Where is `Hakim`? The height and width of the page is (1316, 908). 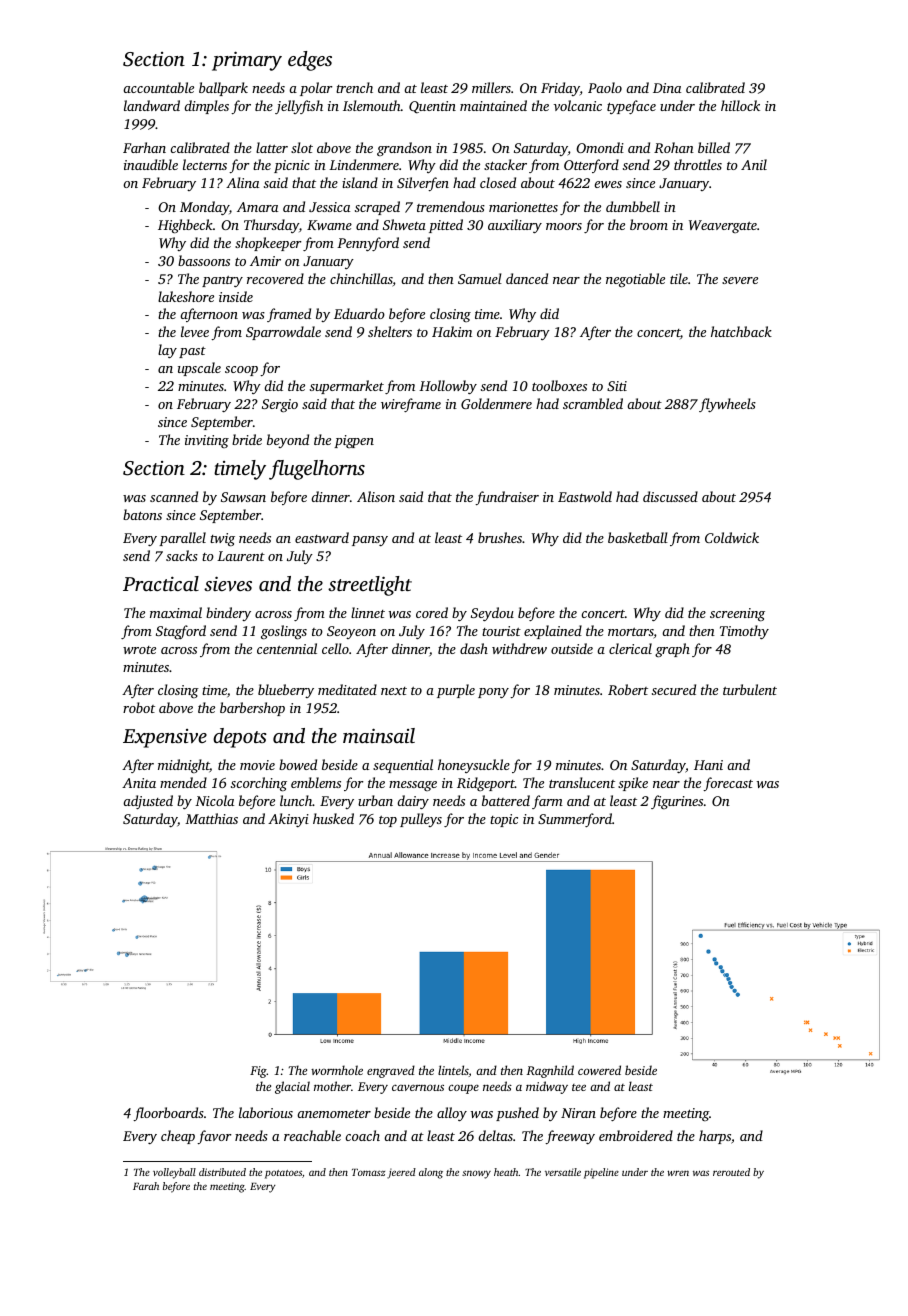
Hakim is located at coordinates (452, 331).
